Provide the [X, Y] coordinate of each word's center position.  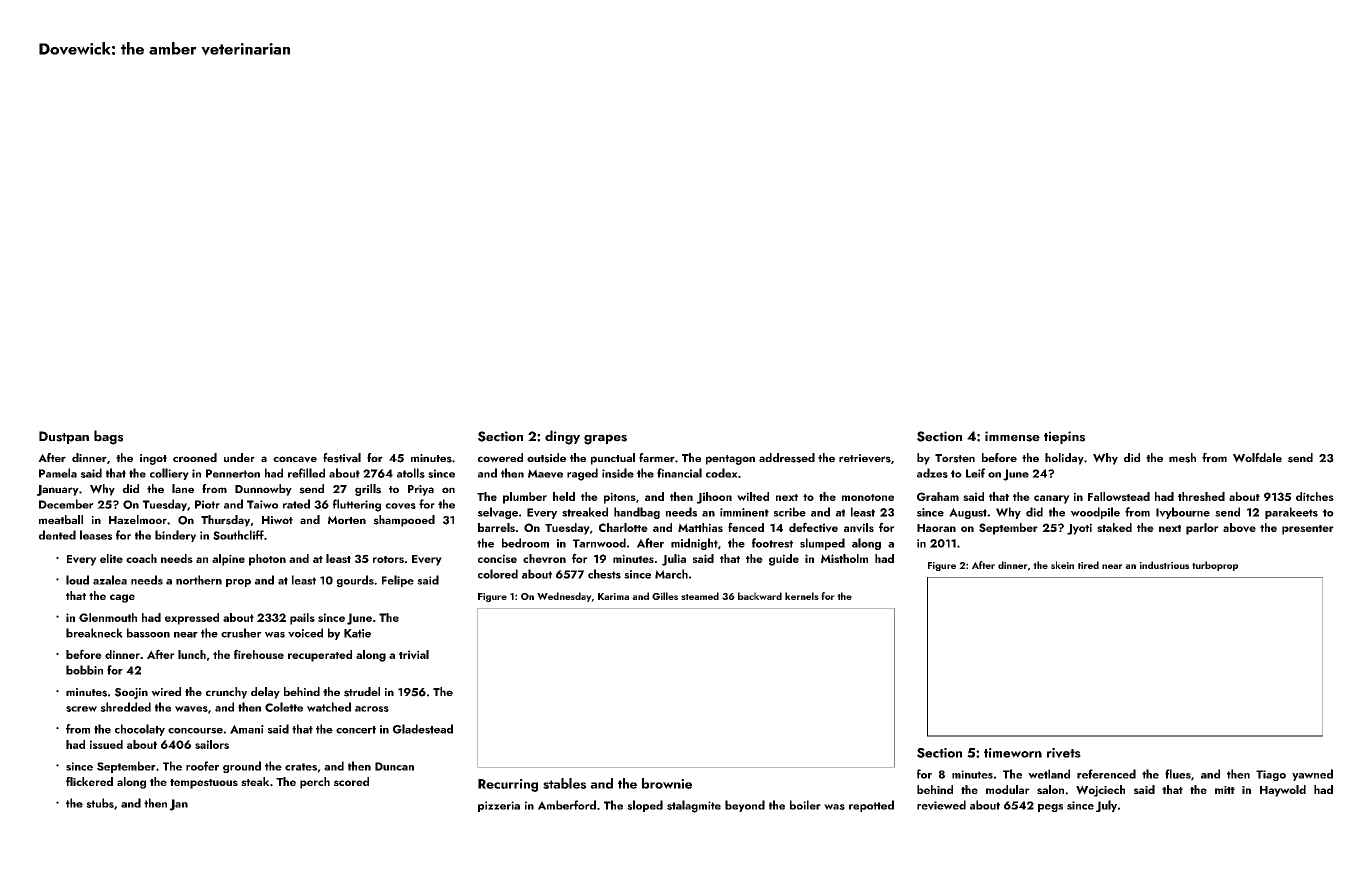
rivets [1064, 753]
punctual [613, 459]
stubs [100, 803]
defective [813, 527]
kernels [802, 596]
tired [1088, 565]
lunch [192, 654]
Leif [975, 473]
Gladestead [423, 729]
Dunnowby [263, 490]
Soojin [131, 693]
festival [342, 458]
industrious [1164, 565]
